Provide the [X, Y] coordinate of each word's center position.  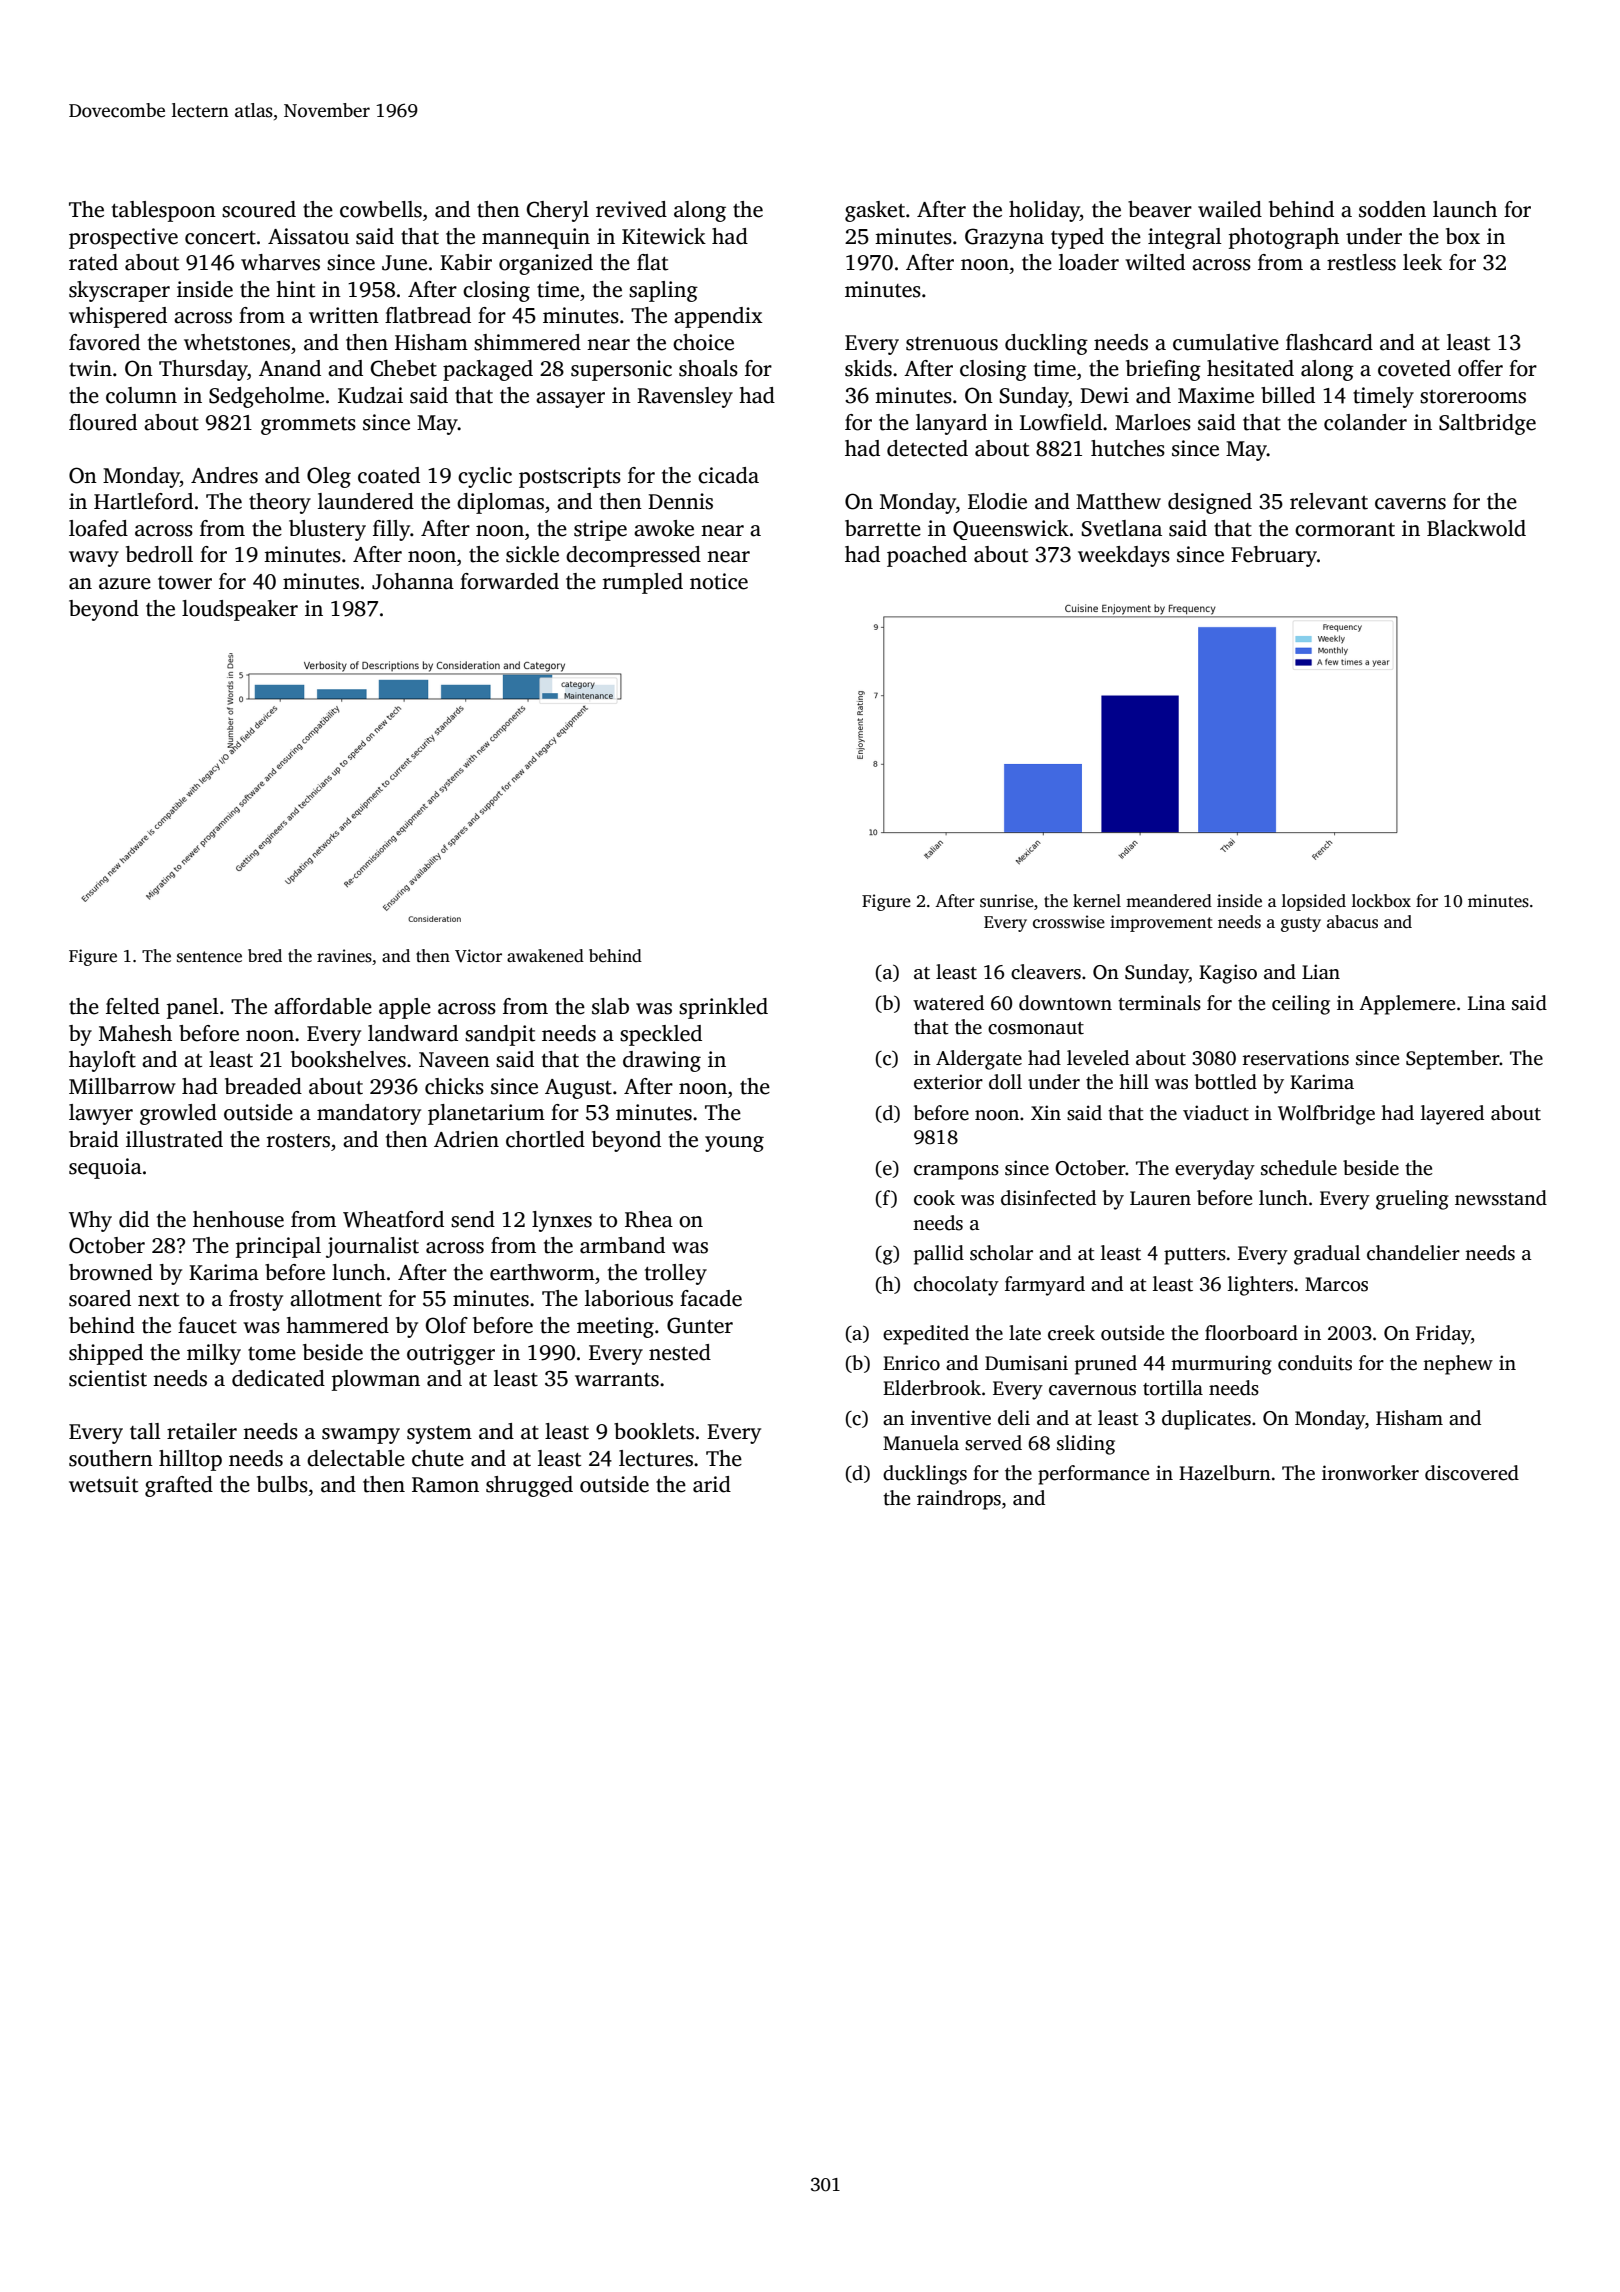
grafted [179, 1486]
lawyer [101, 1114]
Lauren [1160, 1198]
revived [631, 209]
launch [1465, 209]
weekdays [1124, 556]
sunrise [1007, 901]
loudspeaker [240, 610]
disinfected [1048, 1198]
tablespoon [164, 211]
